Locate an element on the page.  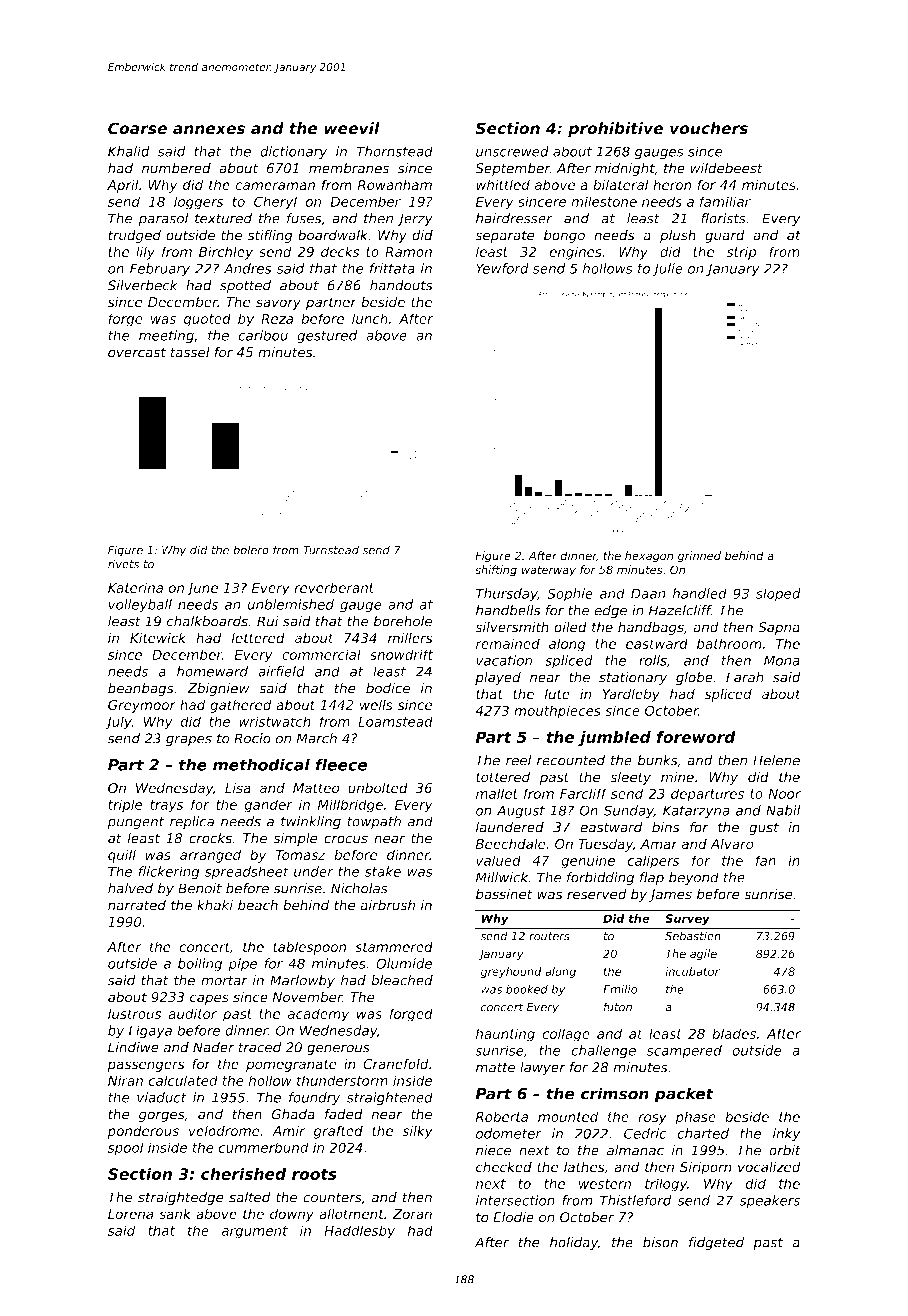
reserved is located at coordinates (597, 894).
